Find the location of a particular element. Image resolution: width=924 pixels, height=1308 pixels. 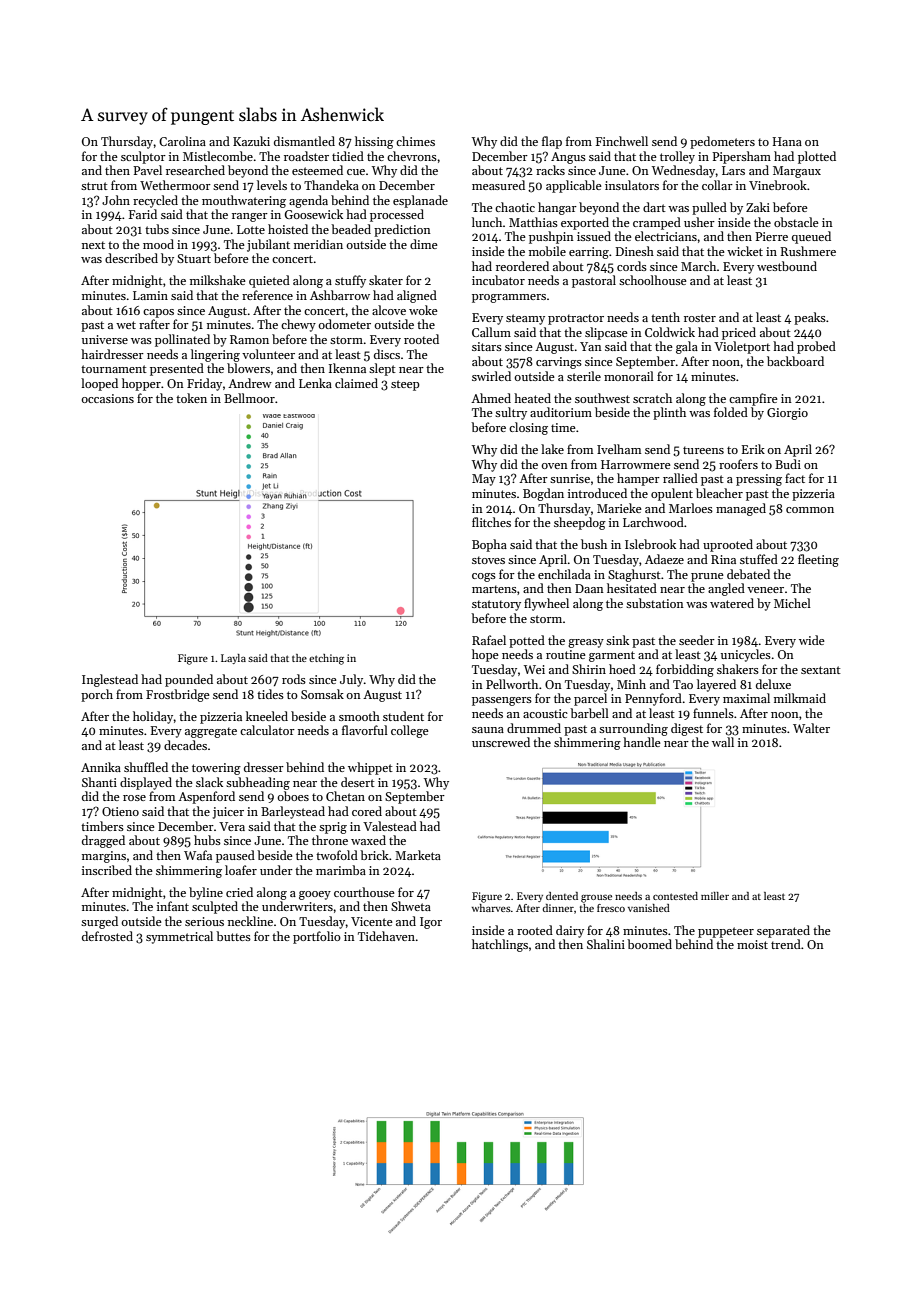

etching is located at coordinates (326, 659).
